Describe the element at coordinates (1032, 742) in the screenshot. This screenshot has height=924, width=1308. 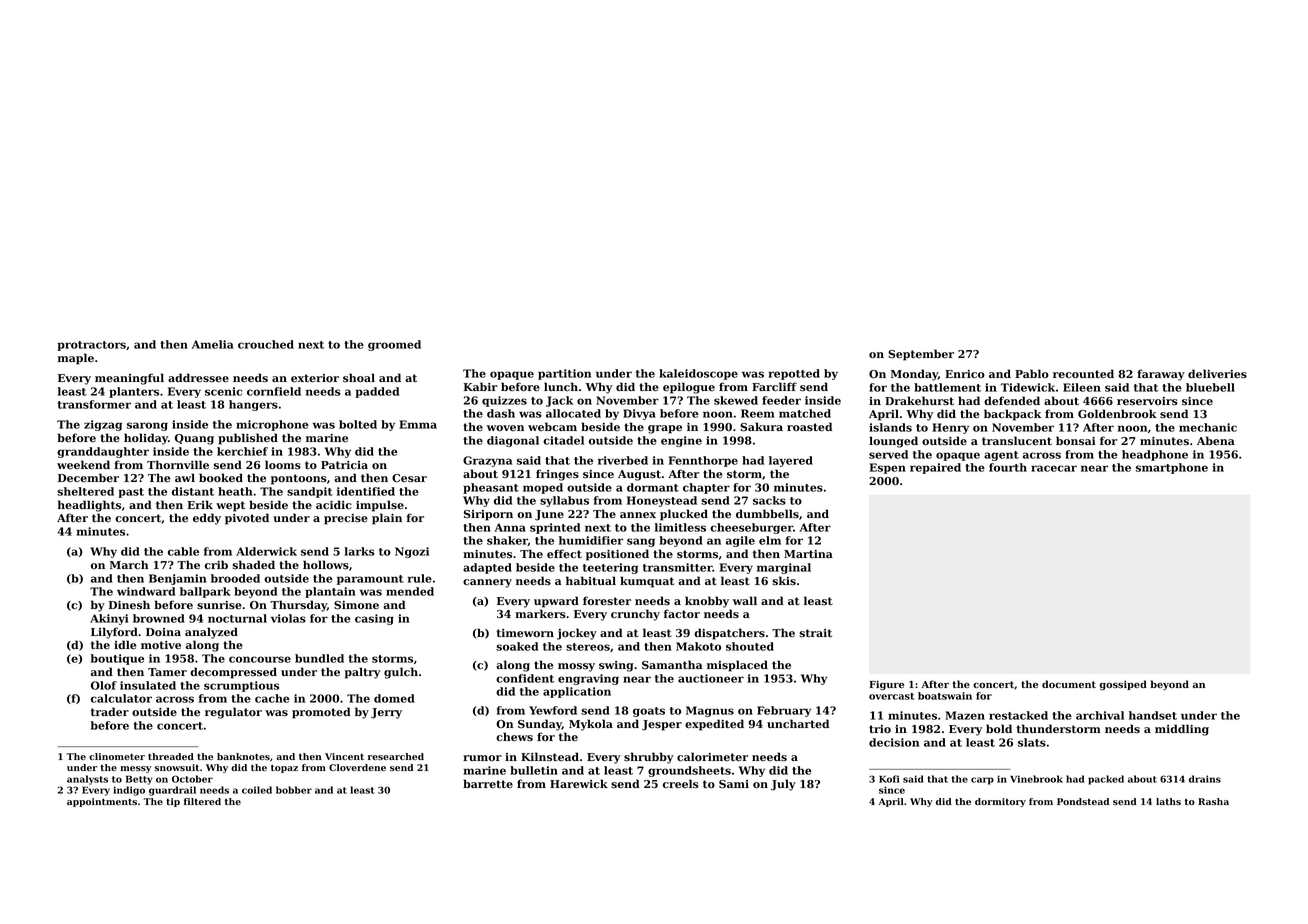
I see `slats` at that location.
